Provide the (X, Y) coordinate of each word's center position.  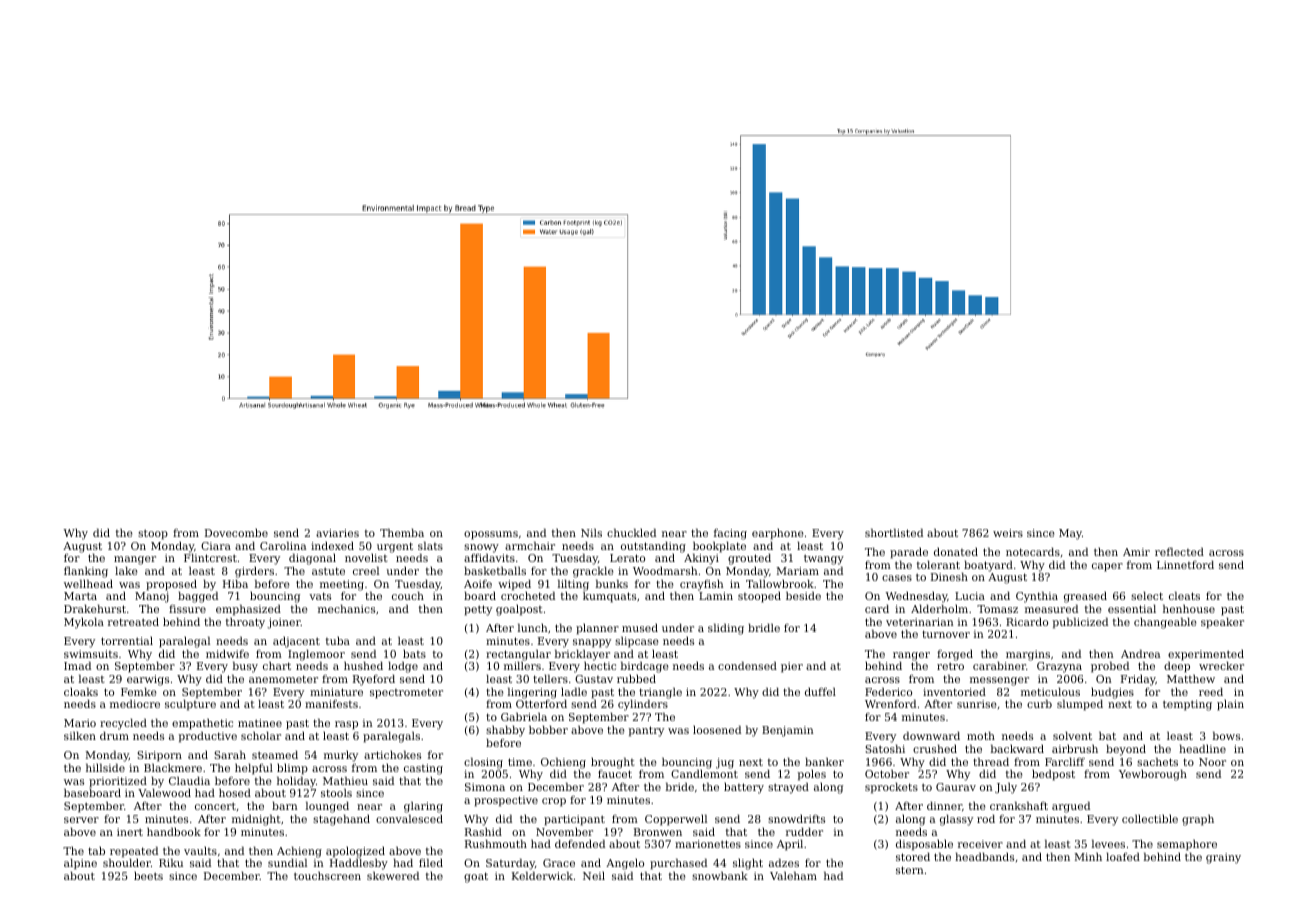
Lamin (716, 596)
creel (366, 570)
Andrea (1140, 653)
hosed (235, 792)
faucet (615, 774)
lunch (533, 627)
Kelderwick (542, 875)
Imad (77, 665)
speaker (1222, 623)
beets (148, 876)
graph (1198, 820)
